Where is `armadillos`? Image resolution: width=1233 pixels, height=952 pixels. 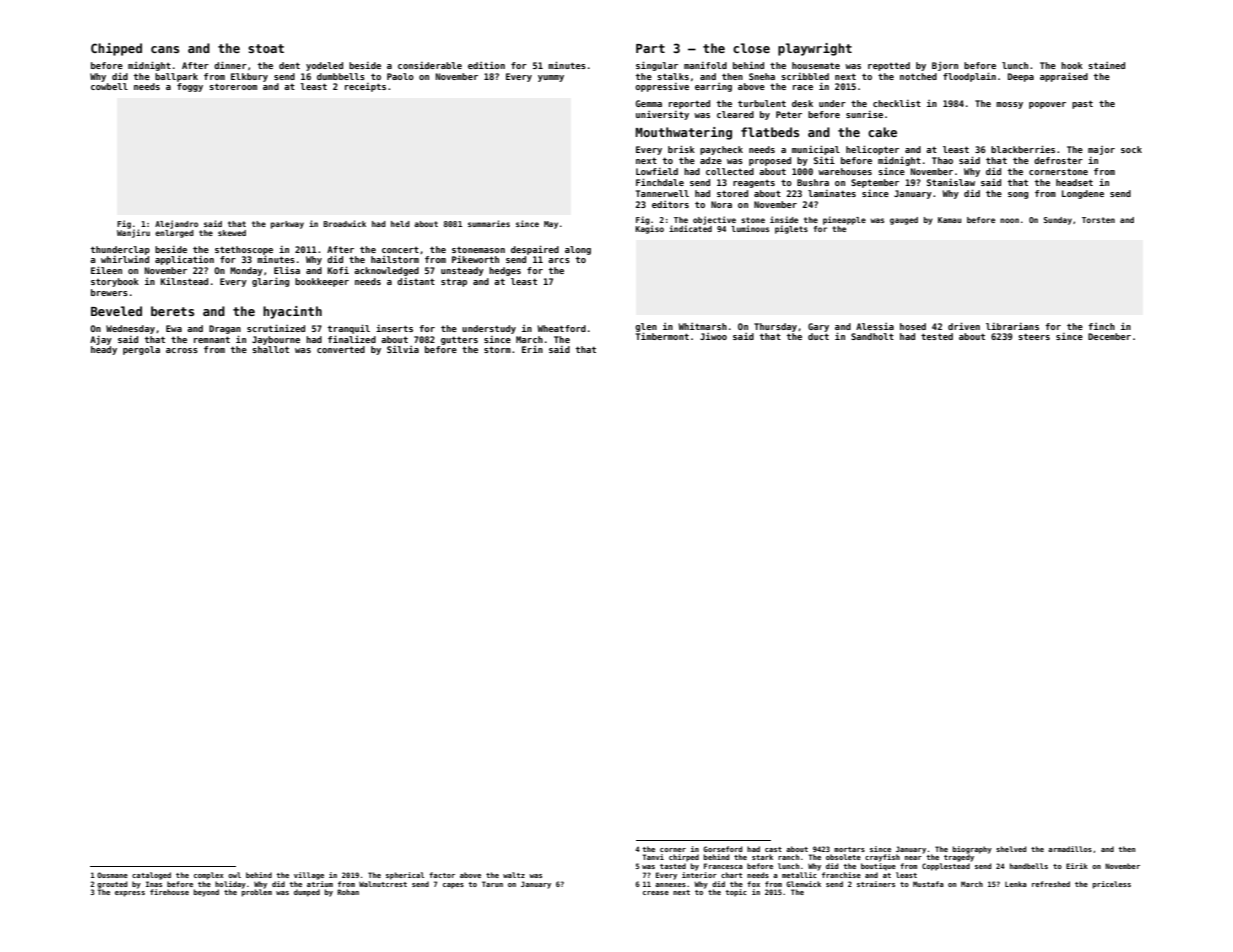
armadillos is located at coordinates (1070, 849).
